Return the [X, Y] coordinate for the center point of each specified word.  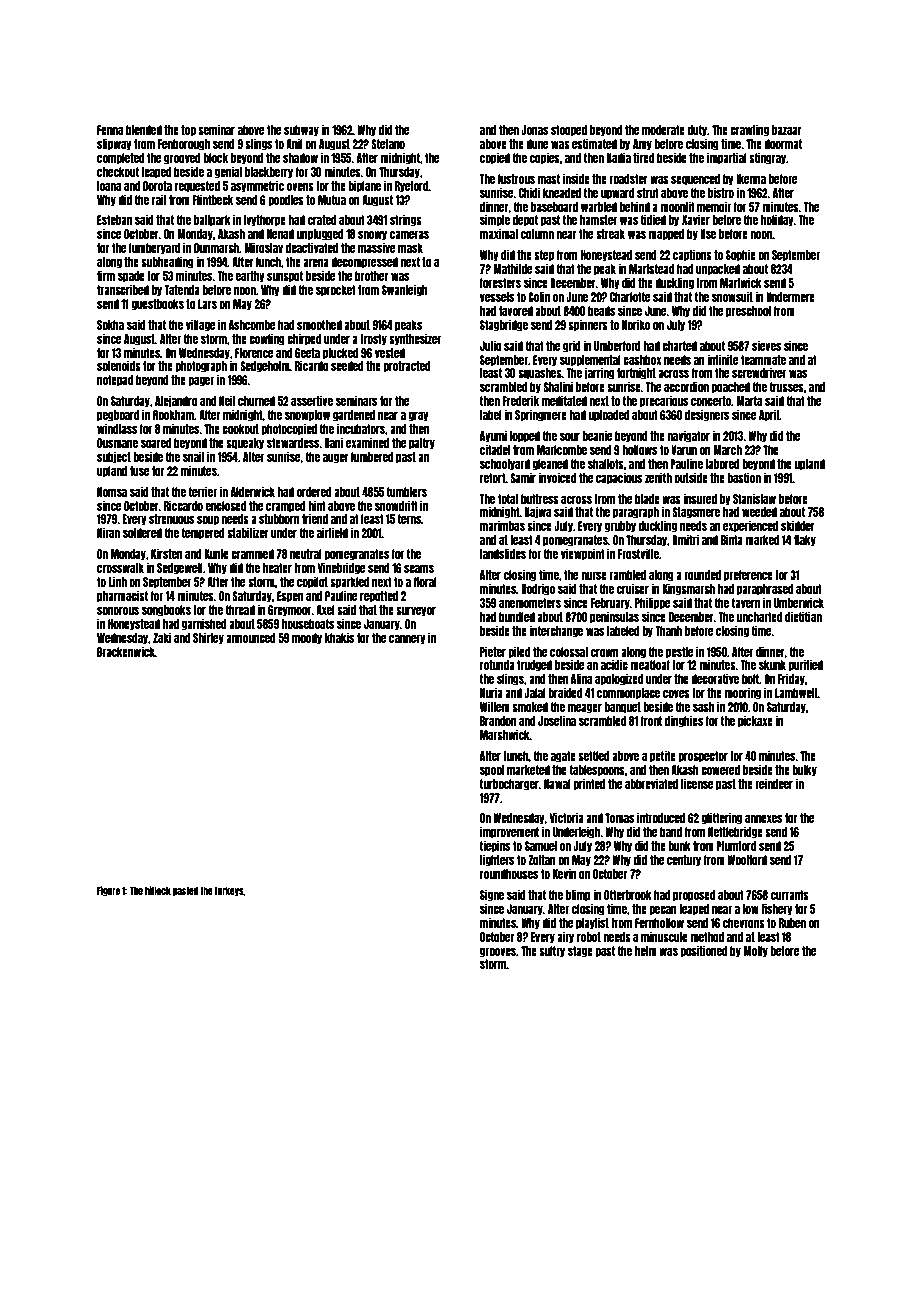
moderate [663, 130]
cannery [407, 640]
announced [251, 638]
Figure [108, 891]
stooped [569, 131]
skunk [772, 665]
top [188, 131]
